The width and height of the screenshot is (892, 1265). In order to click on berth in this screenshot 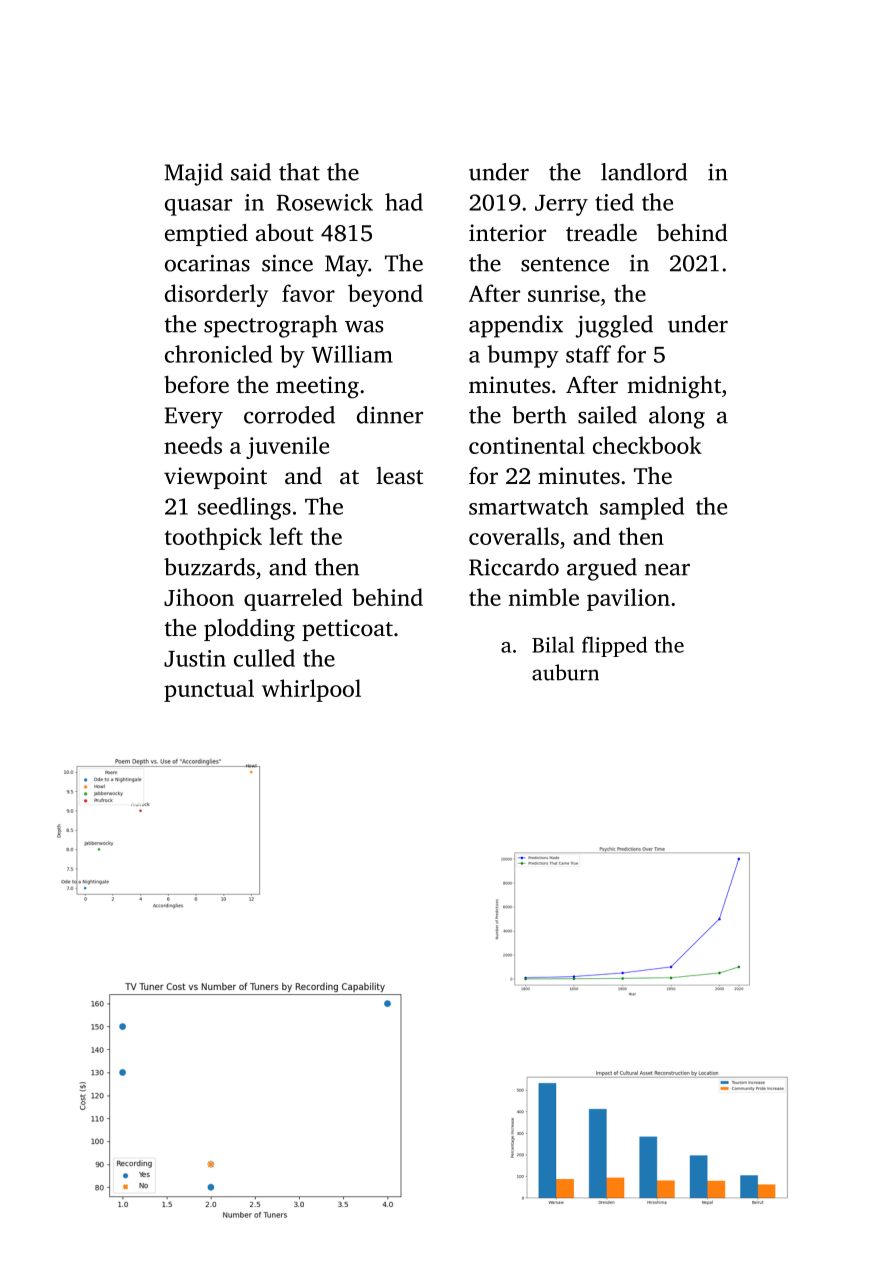, I will do `click(539, 415)`.
